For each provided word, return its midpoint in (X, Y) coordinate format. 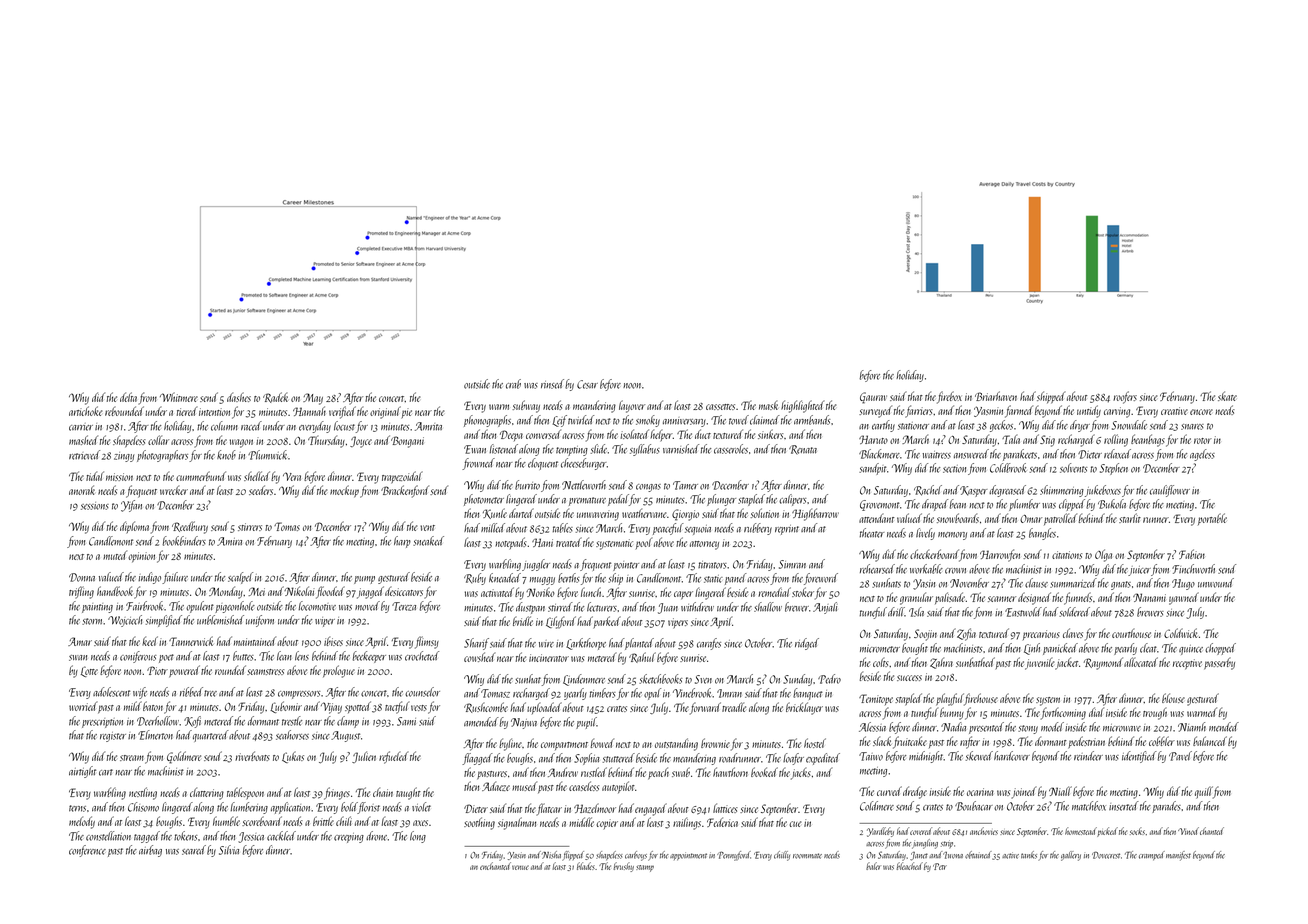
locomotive (317, 606)
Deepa (511, 435)
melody (82, 822)
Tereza (404, 606)
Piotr (157, 670)
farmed (1019, 411)
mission (119, 477)
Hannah (309, 411)
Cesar (587, 384)
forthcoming (1063, 713)
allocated (1141, 662)
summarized (1073, 583)
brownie (715, 743)
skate (1227, 396)
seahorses (292, 735)
